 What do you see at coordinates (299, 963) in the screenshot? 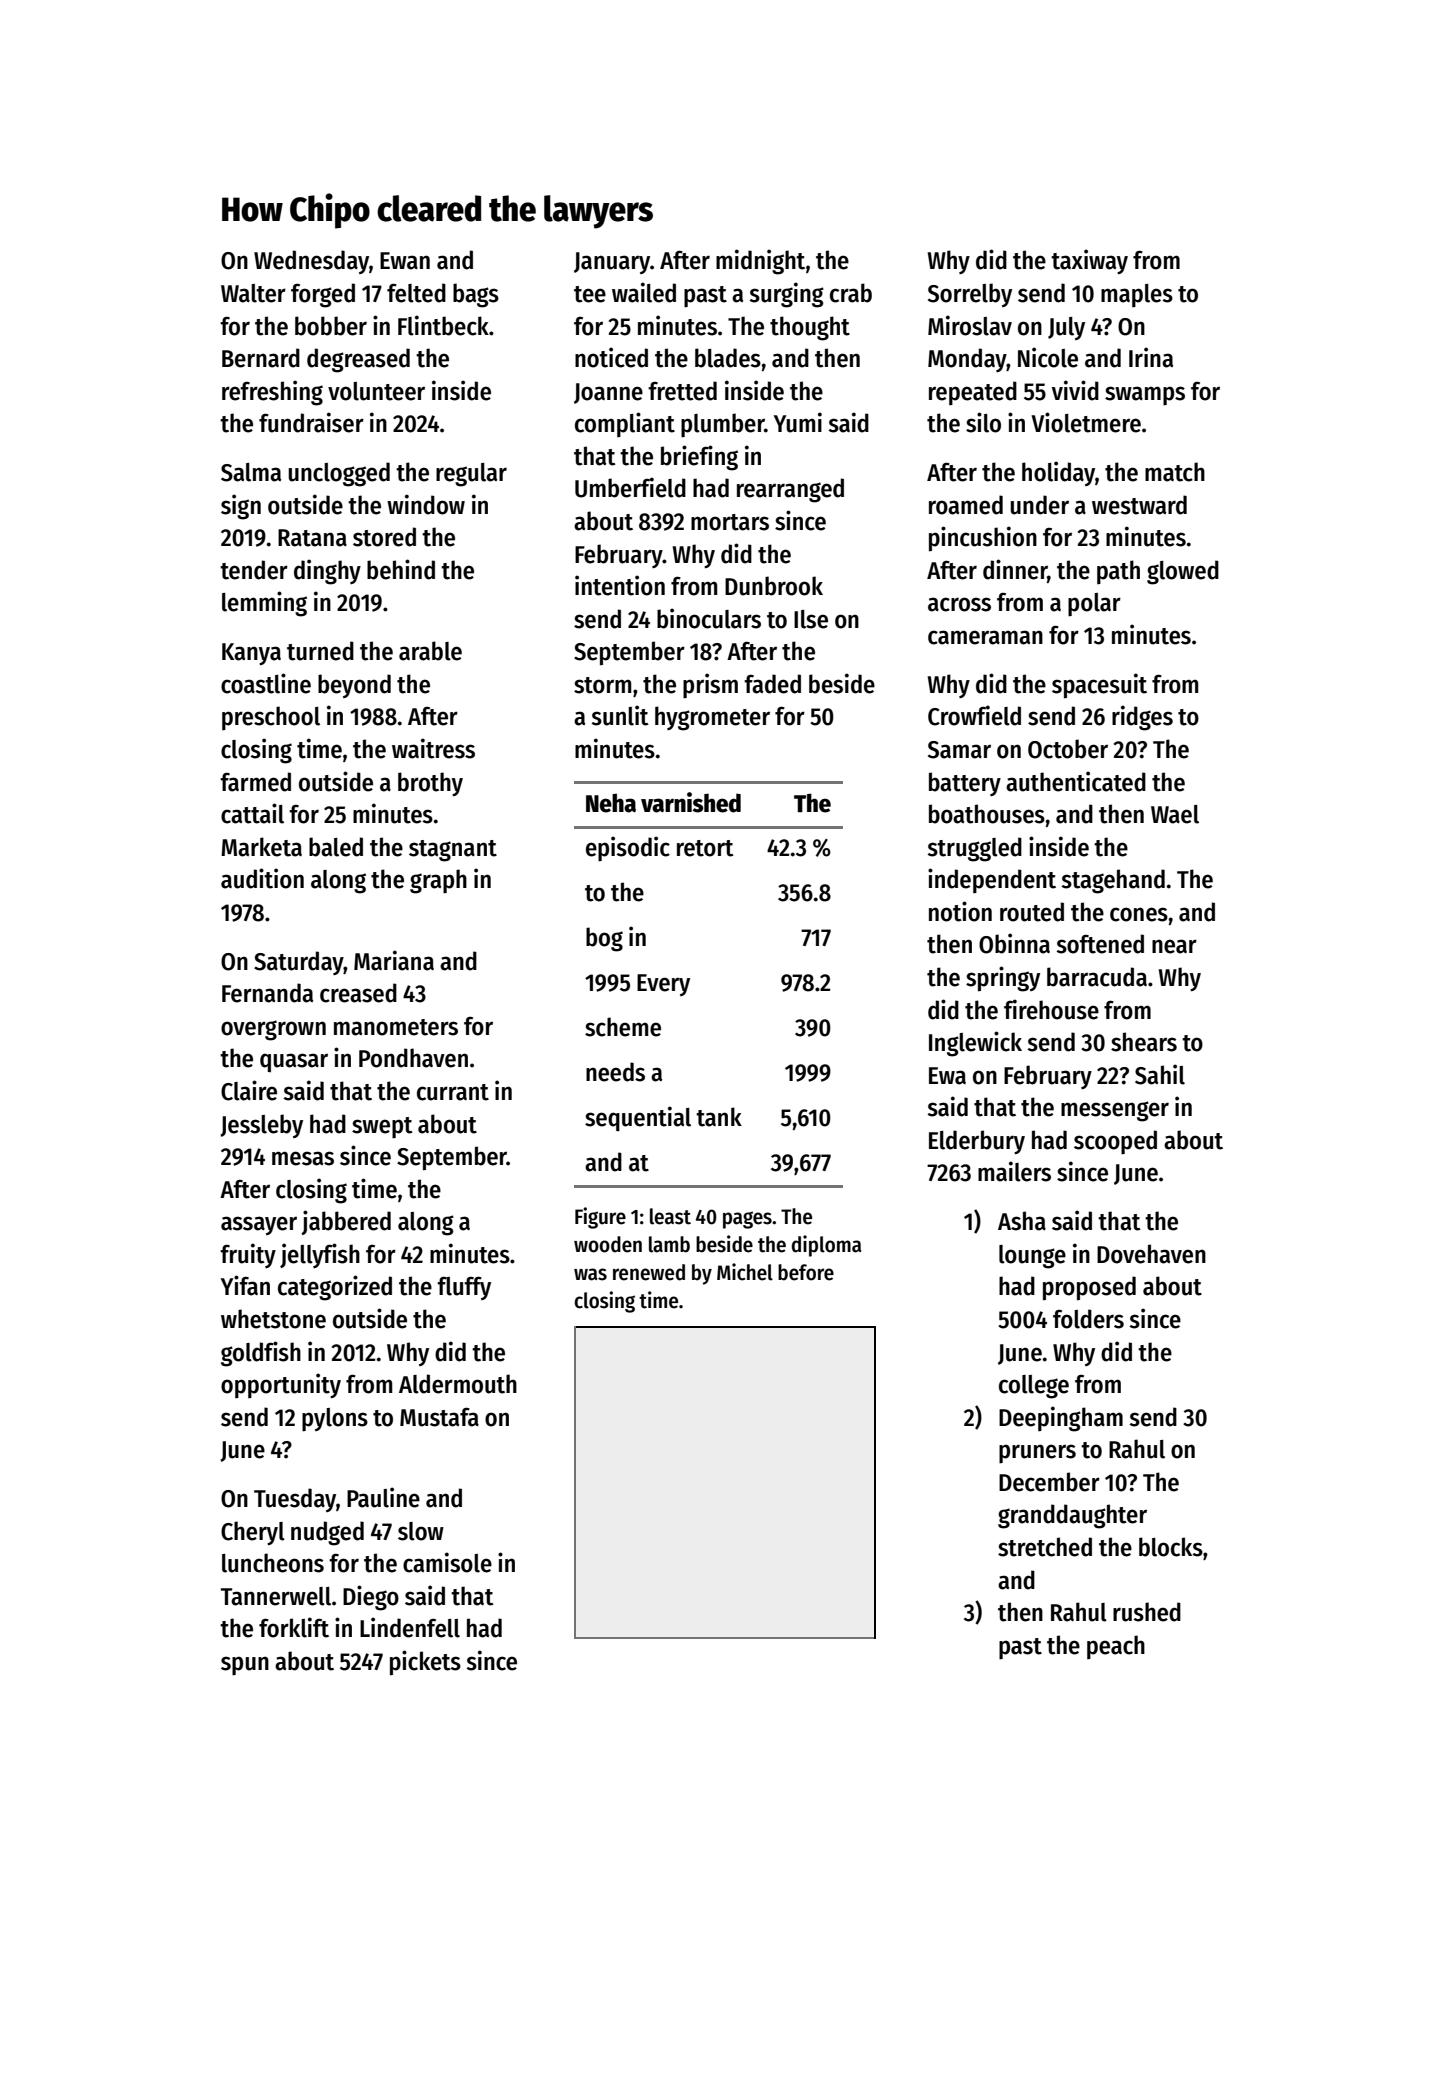
I see `Saturday` at bounding box center [299, 963].
